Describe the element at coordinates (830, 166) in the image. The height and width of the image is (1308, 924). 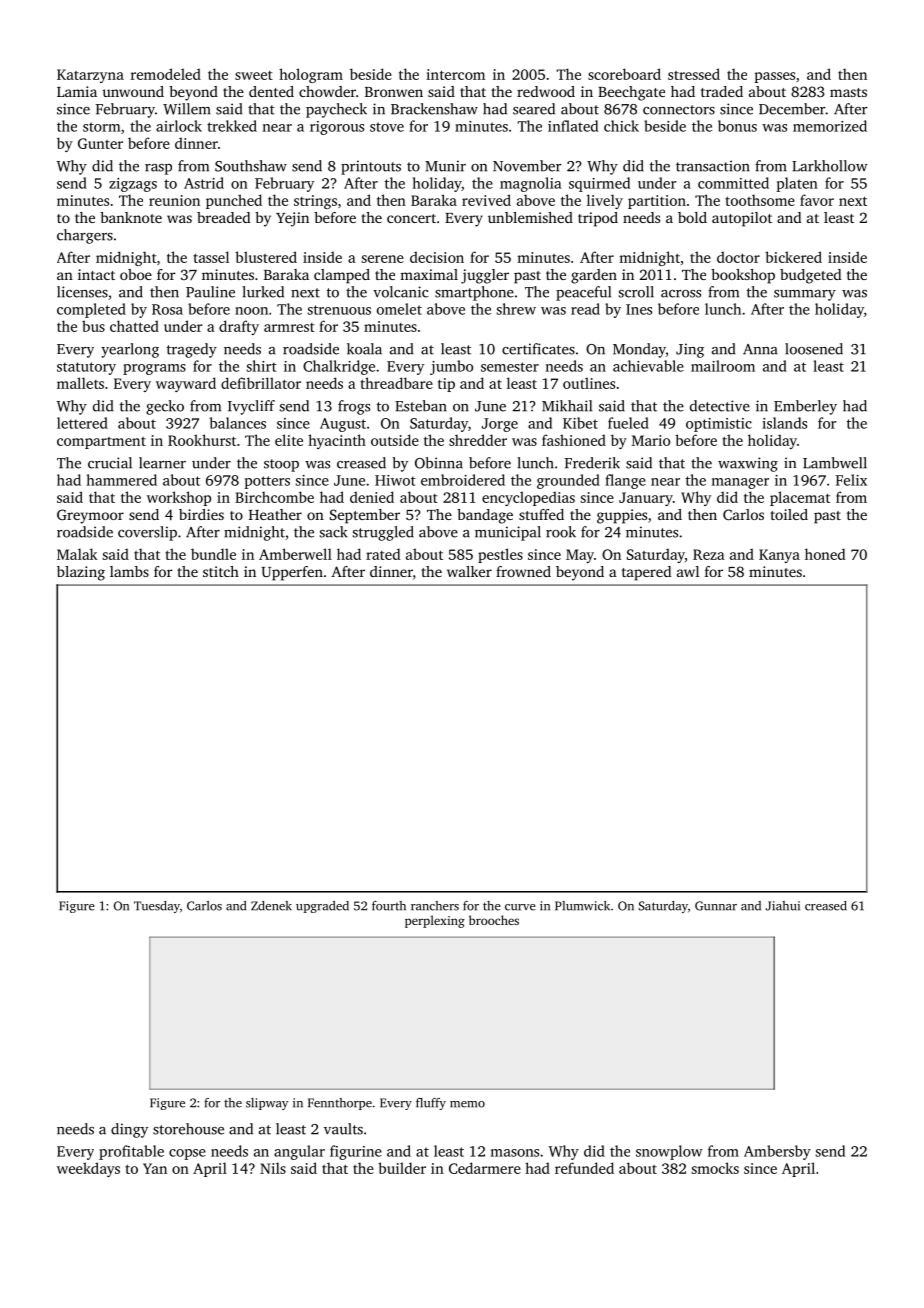
I see `Larkhollow` at that location.
